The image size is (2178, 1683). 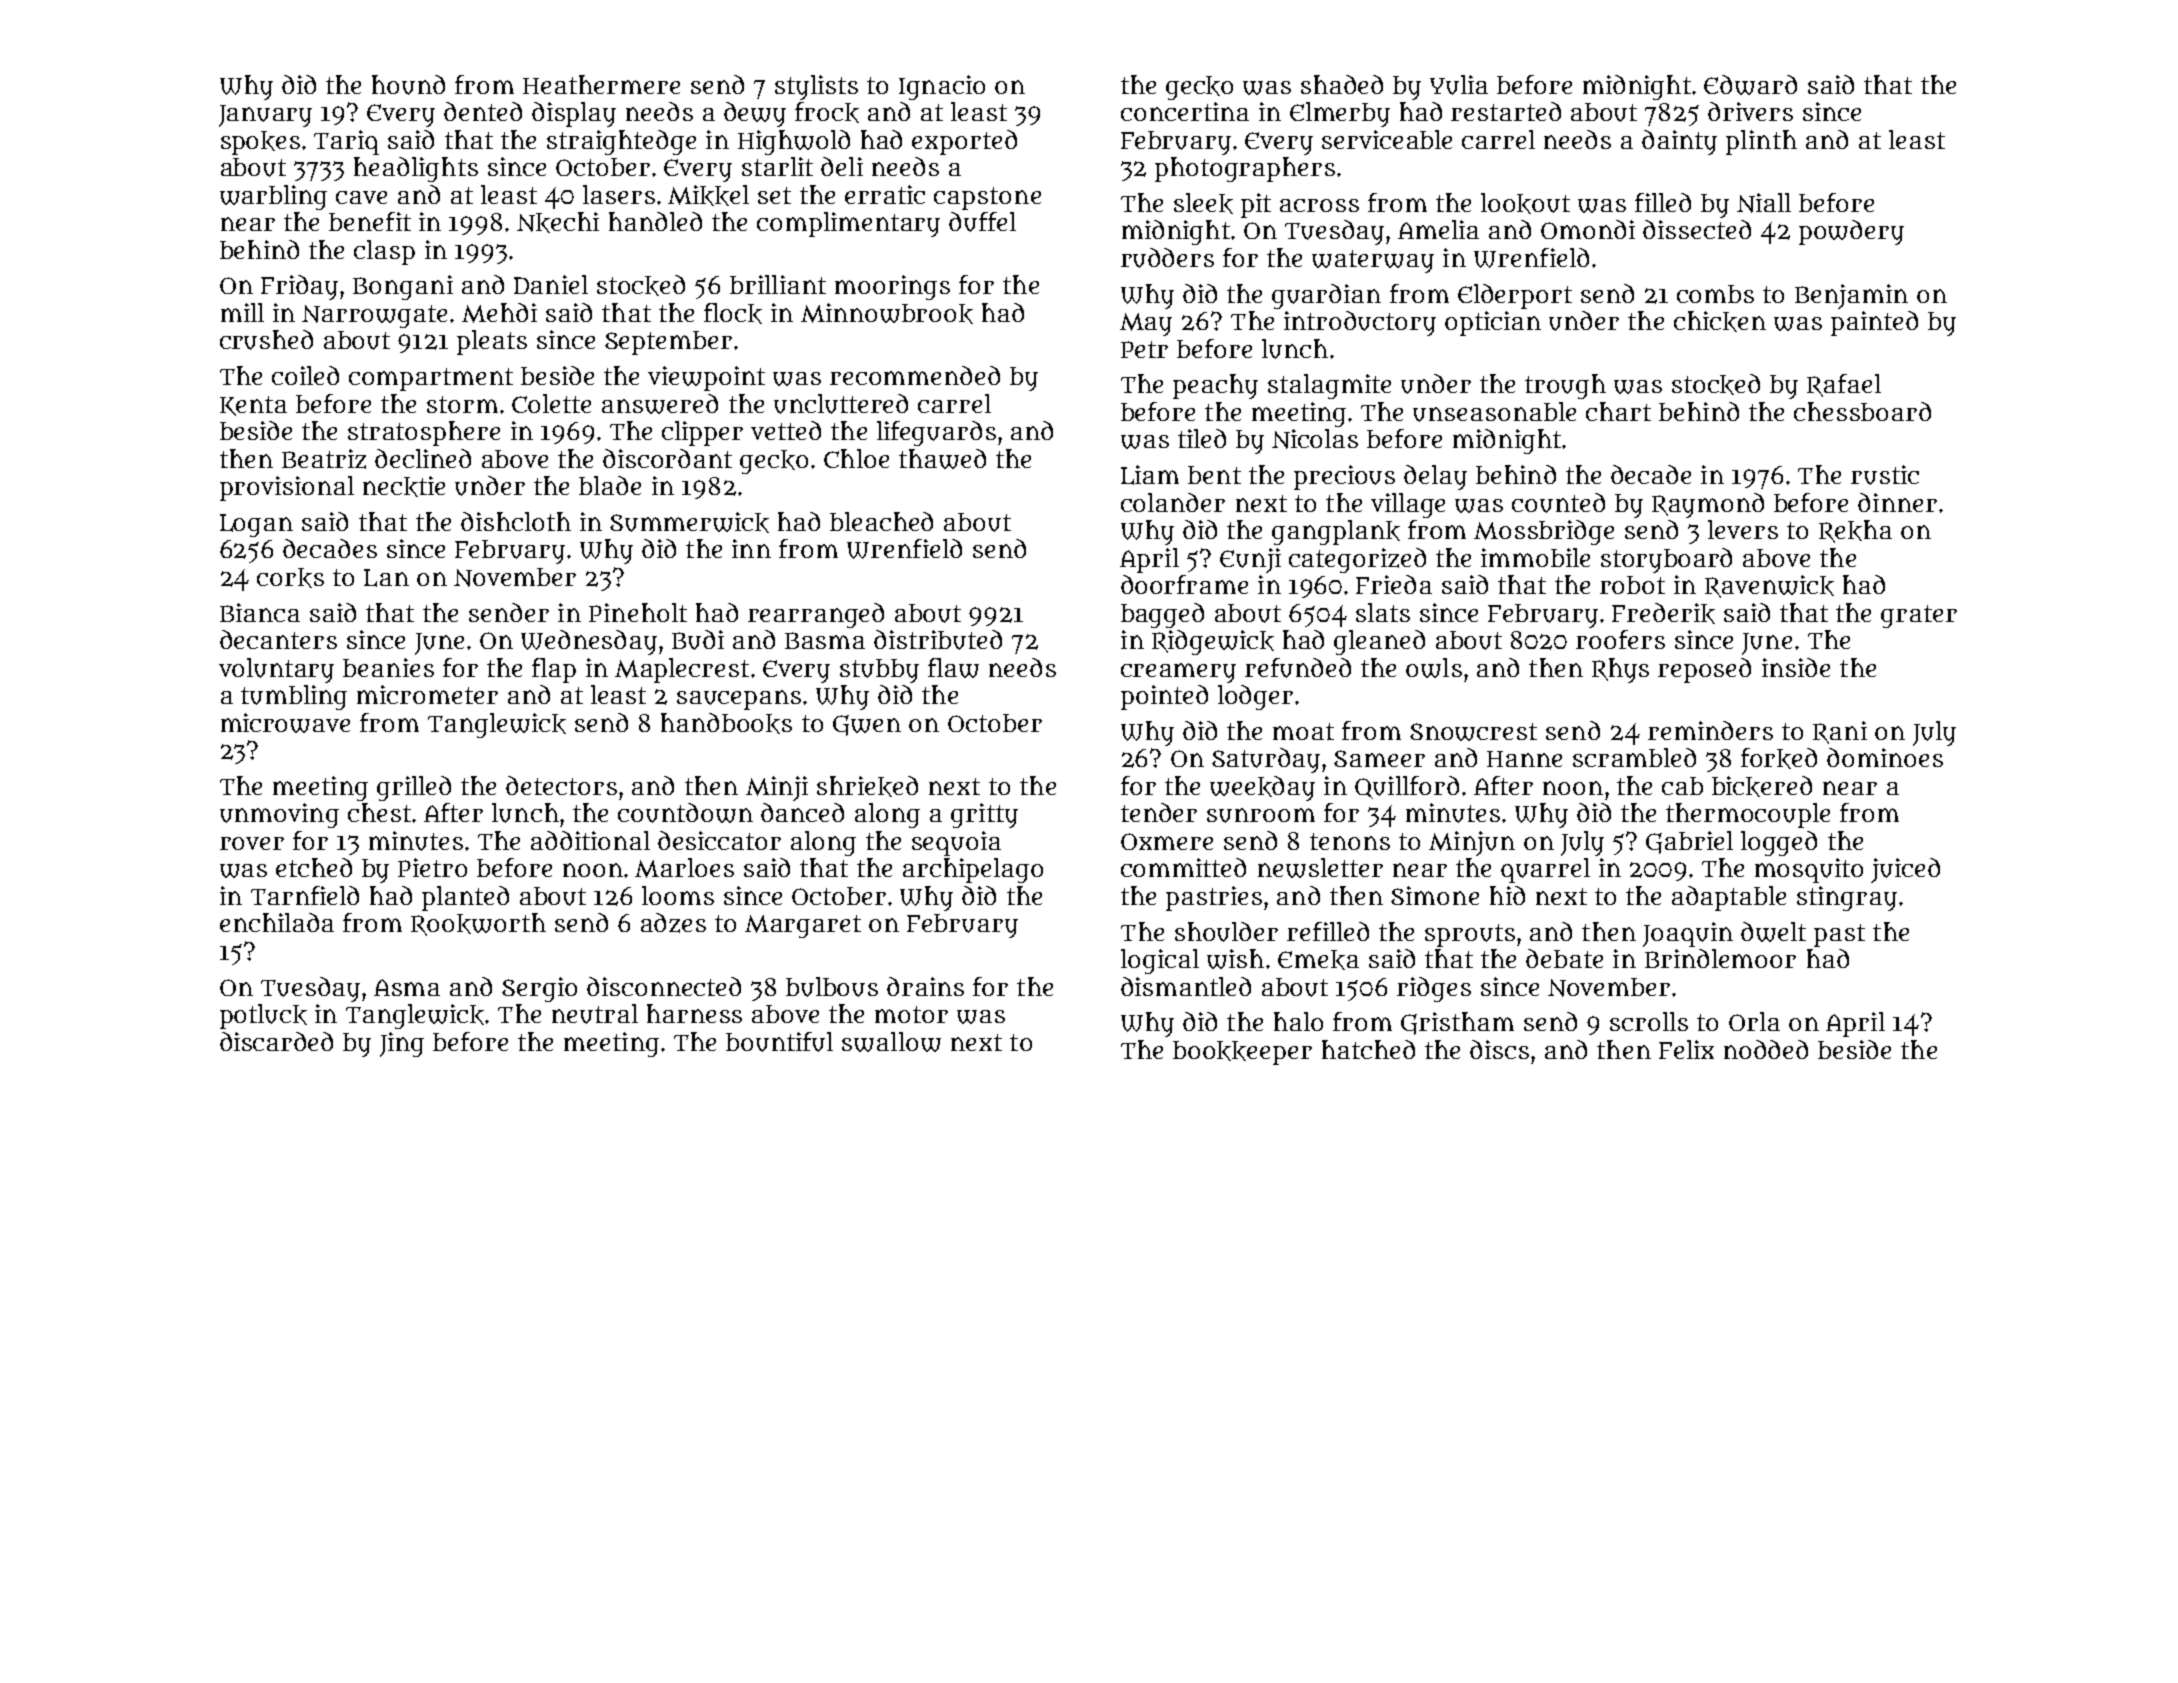 I want to click on Heathermere, so click(x=601, y=84).
